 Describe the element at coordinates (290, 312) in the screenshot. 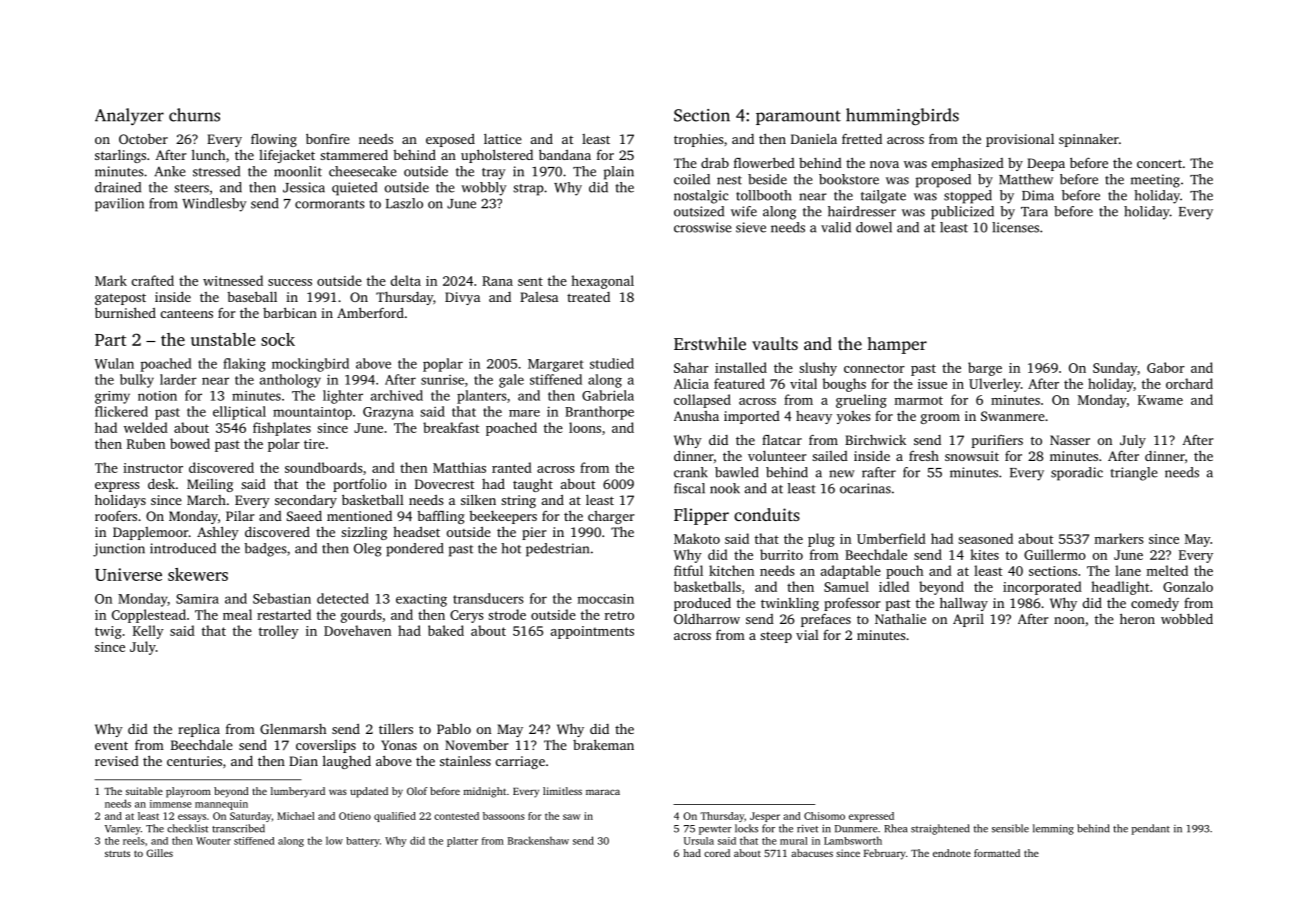

I see `barbican` at that location.
